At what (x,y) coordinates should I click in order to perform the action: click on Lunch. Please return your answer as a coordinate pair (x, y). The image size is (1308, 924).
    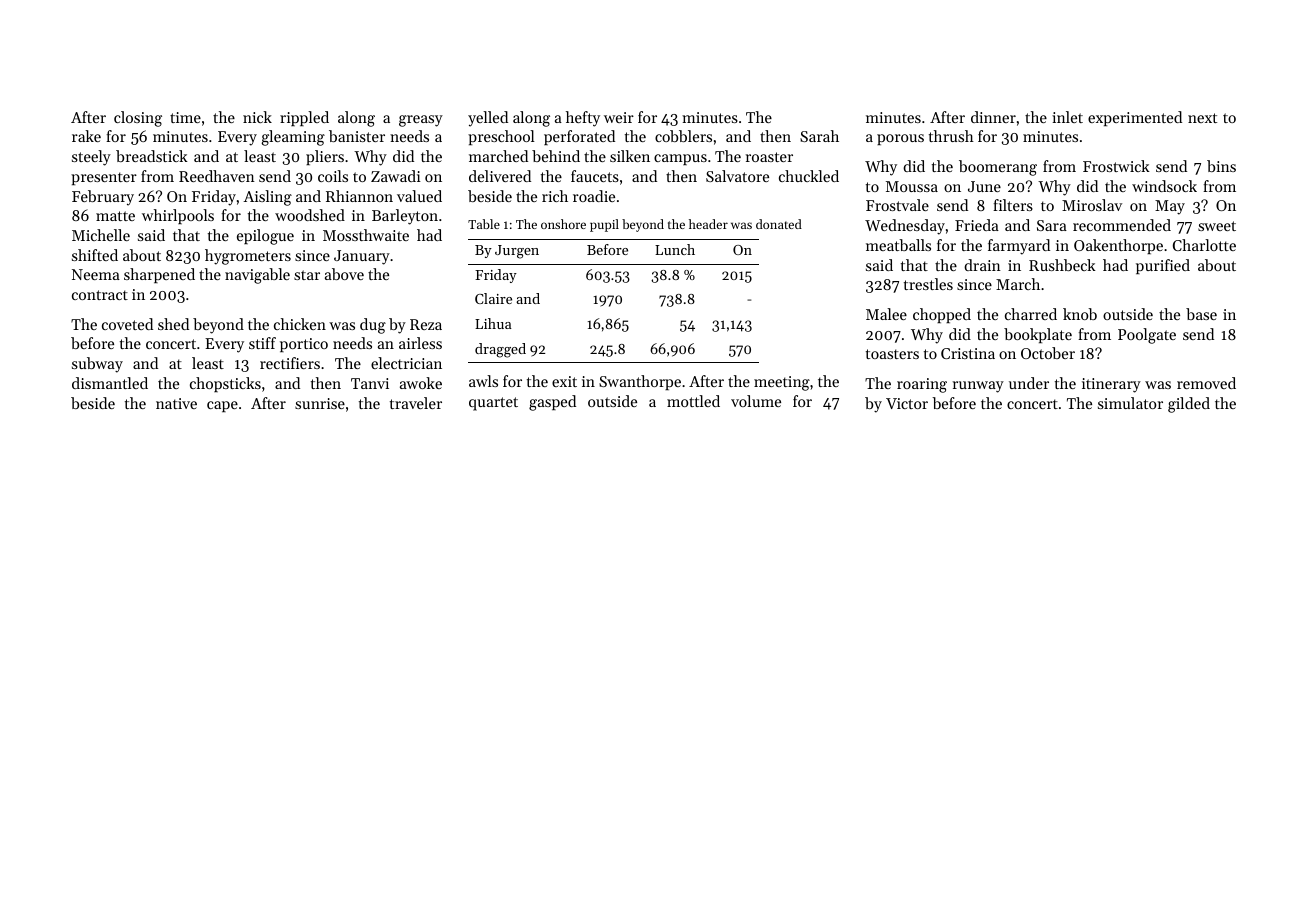
    Looking at the image, I should click on (675, 249).
